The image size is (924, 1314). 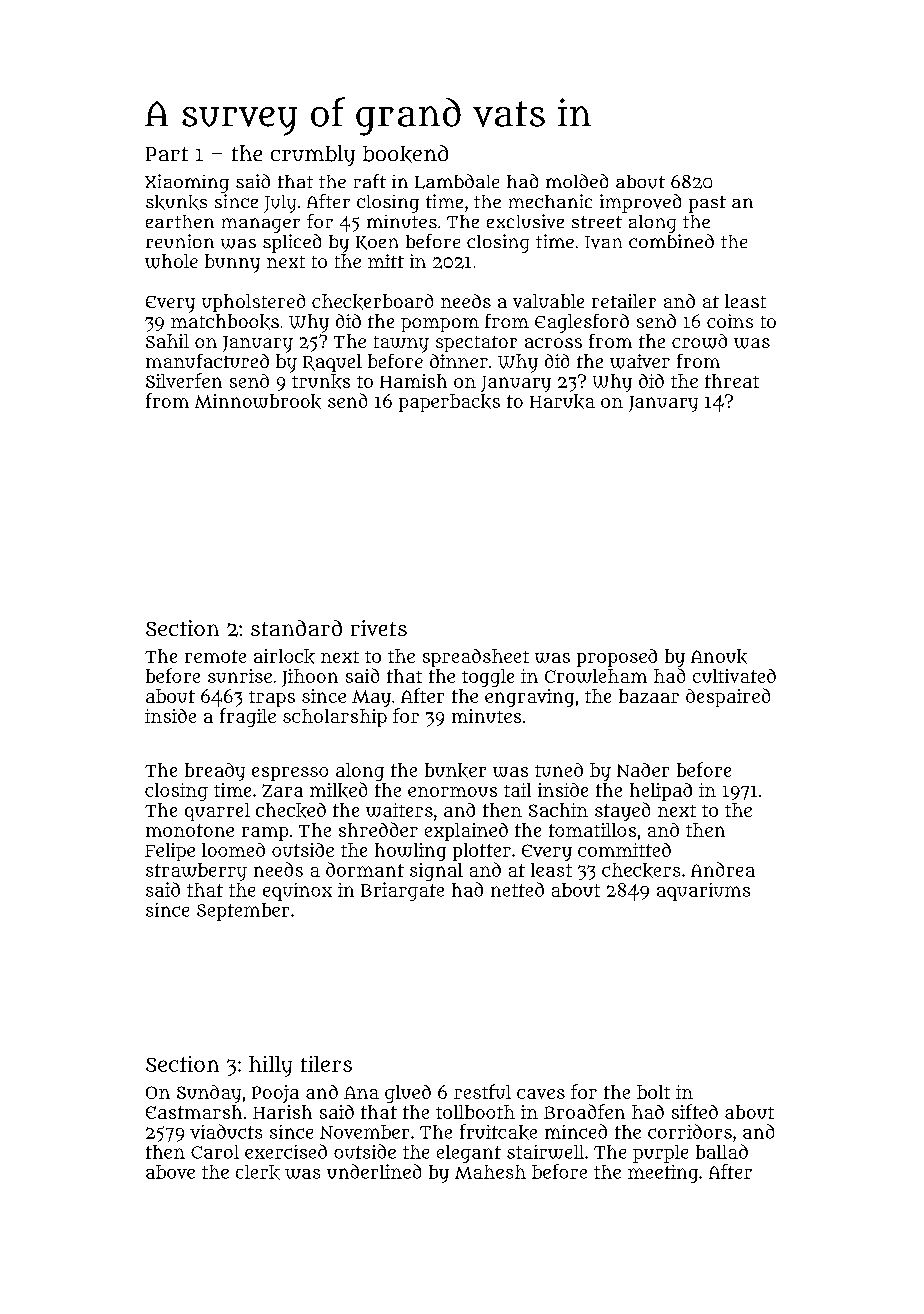 I want to click on Silverfen, so click(x=184, y=380).
